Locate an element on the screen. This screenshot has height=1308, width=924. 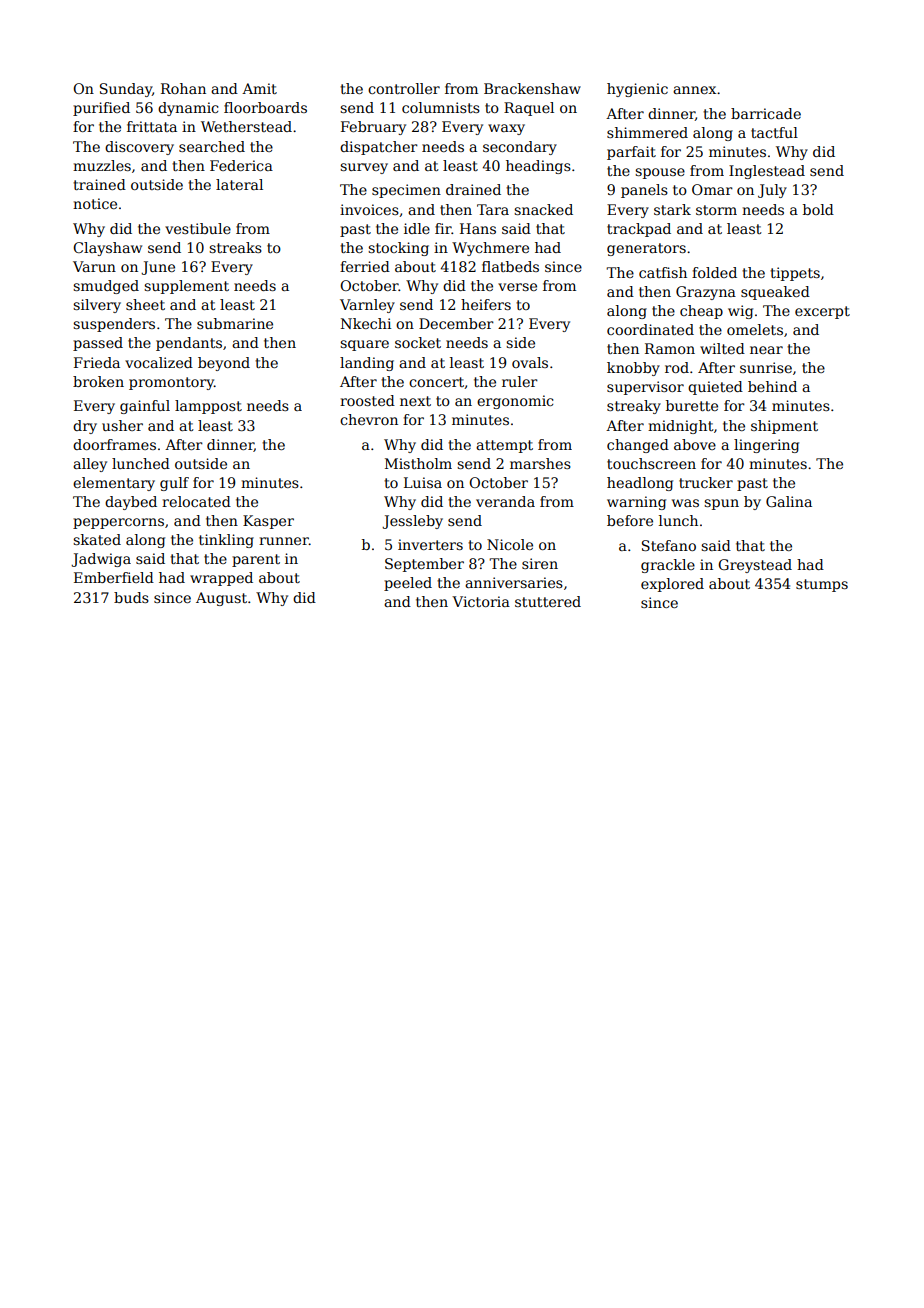
barricade is located at coordinates (766, 113).
